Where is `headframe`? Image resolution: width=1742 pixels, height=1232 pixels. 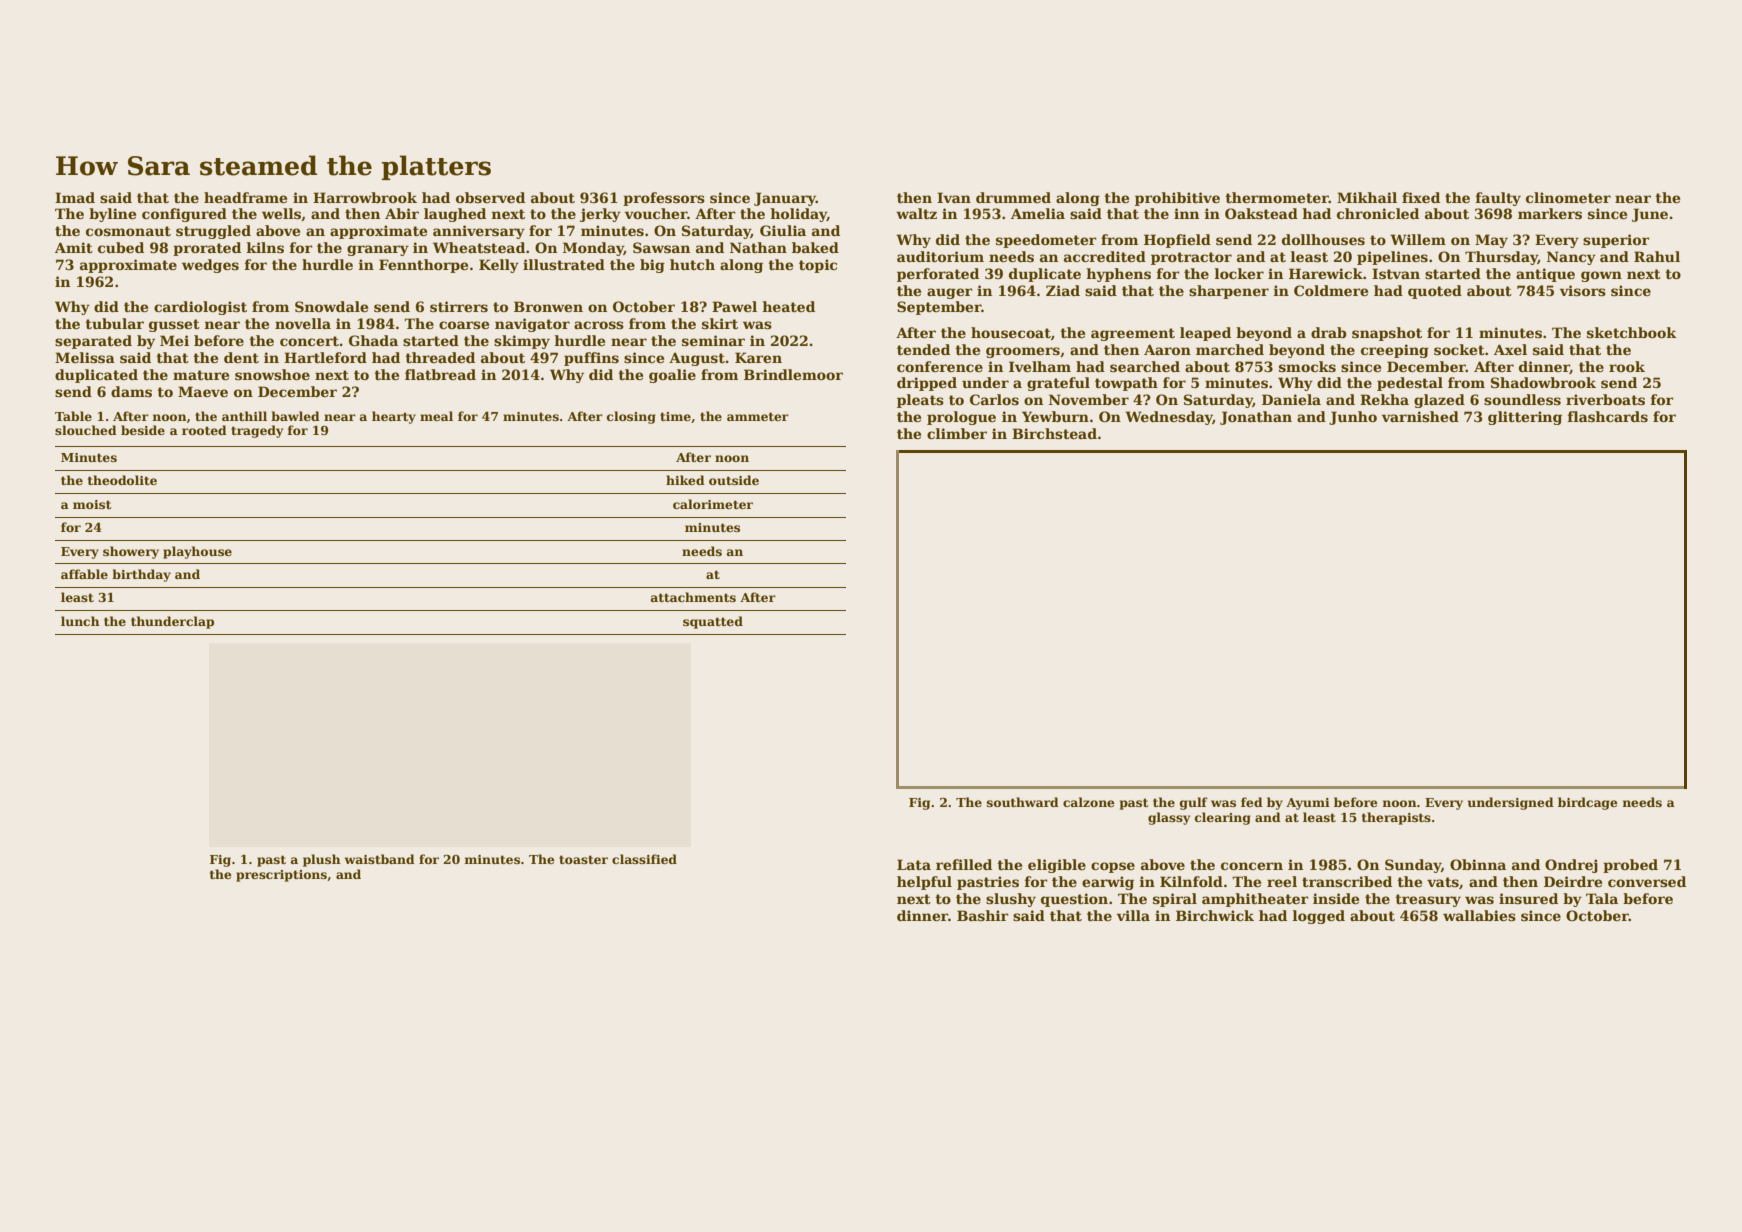 headframe is located at coordinates (245, 197).
